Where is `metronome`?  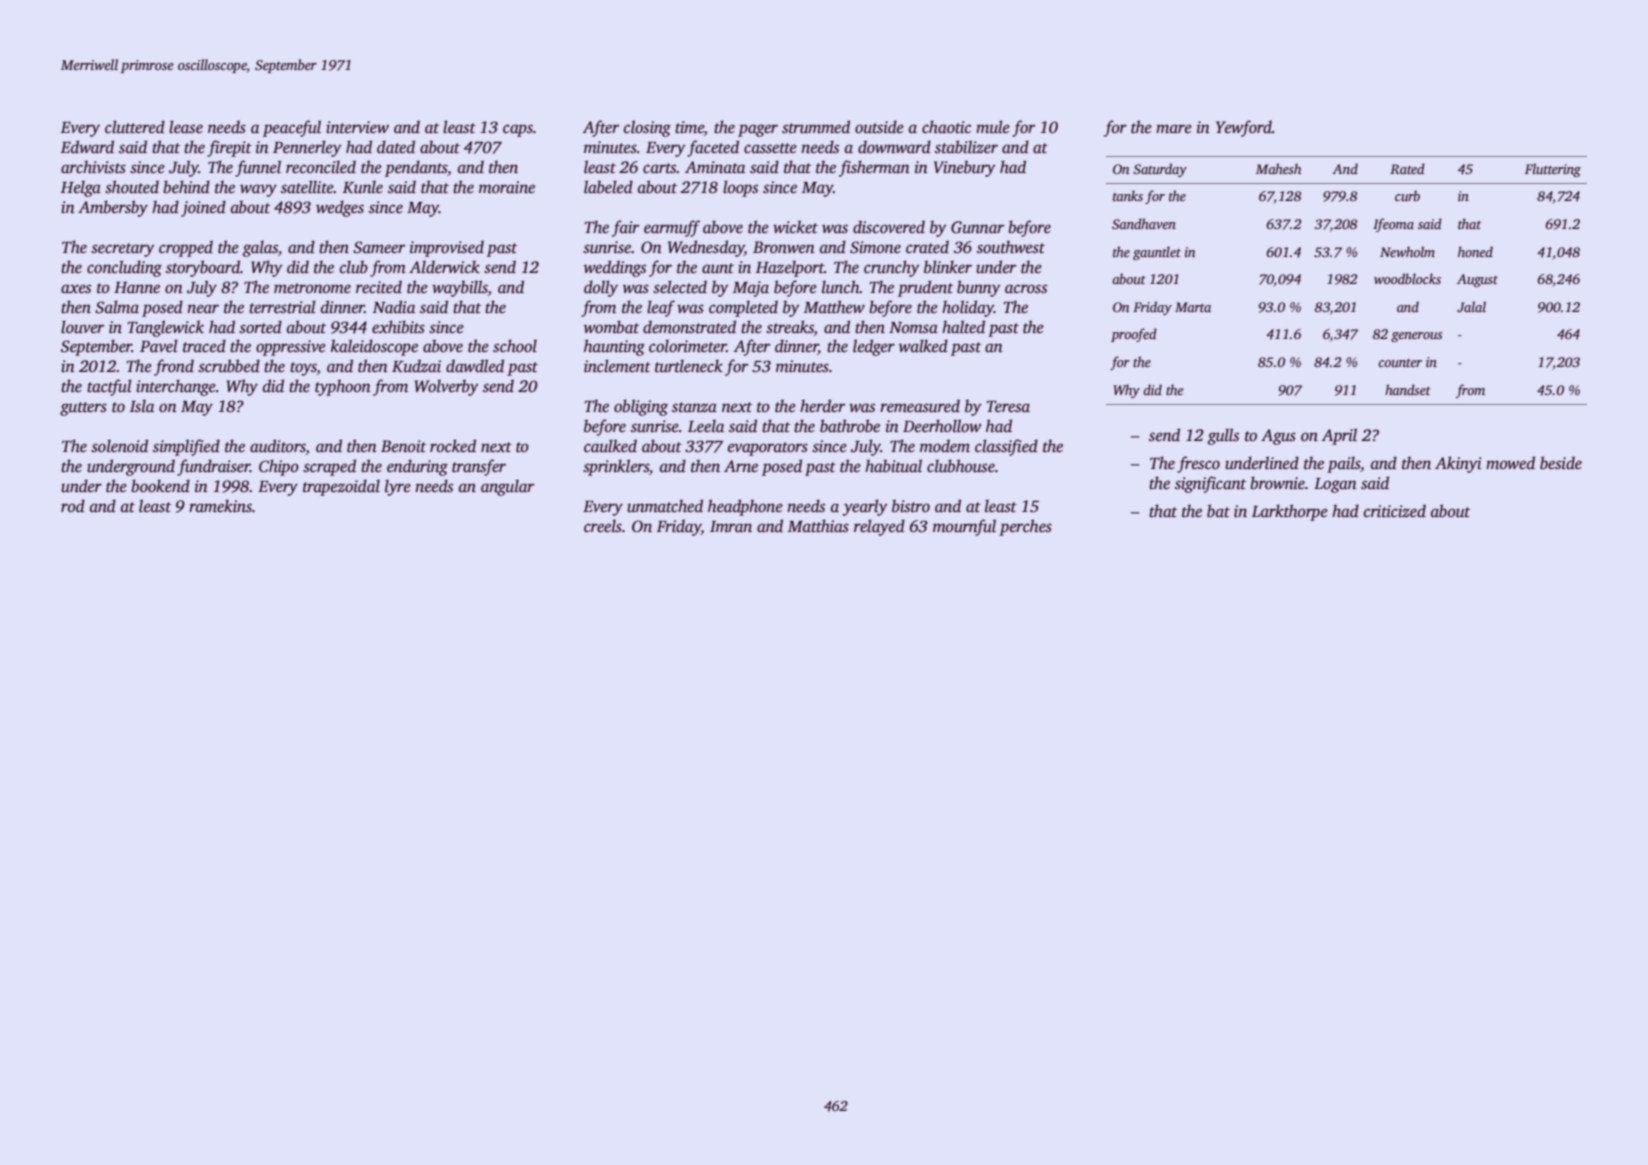 metronome is located at coordinates (312, 288).
